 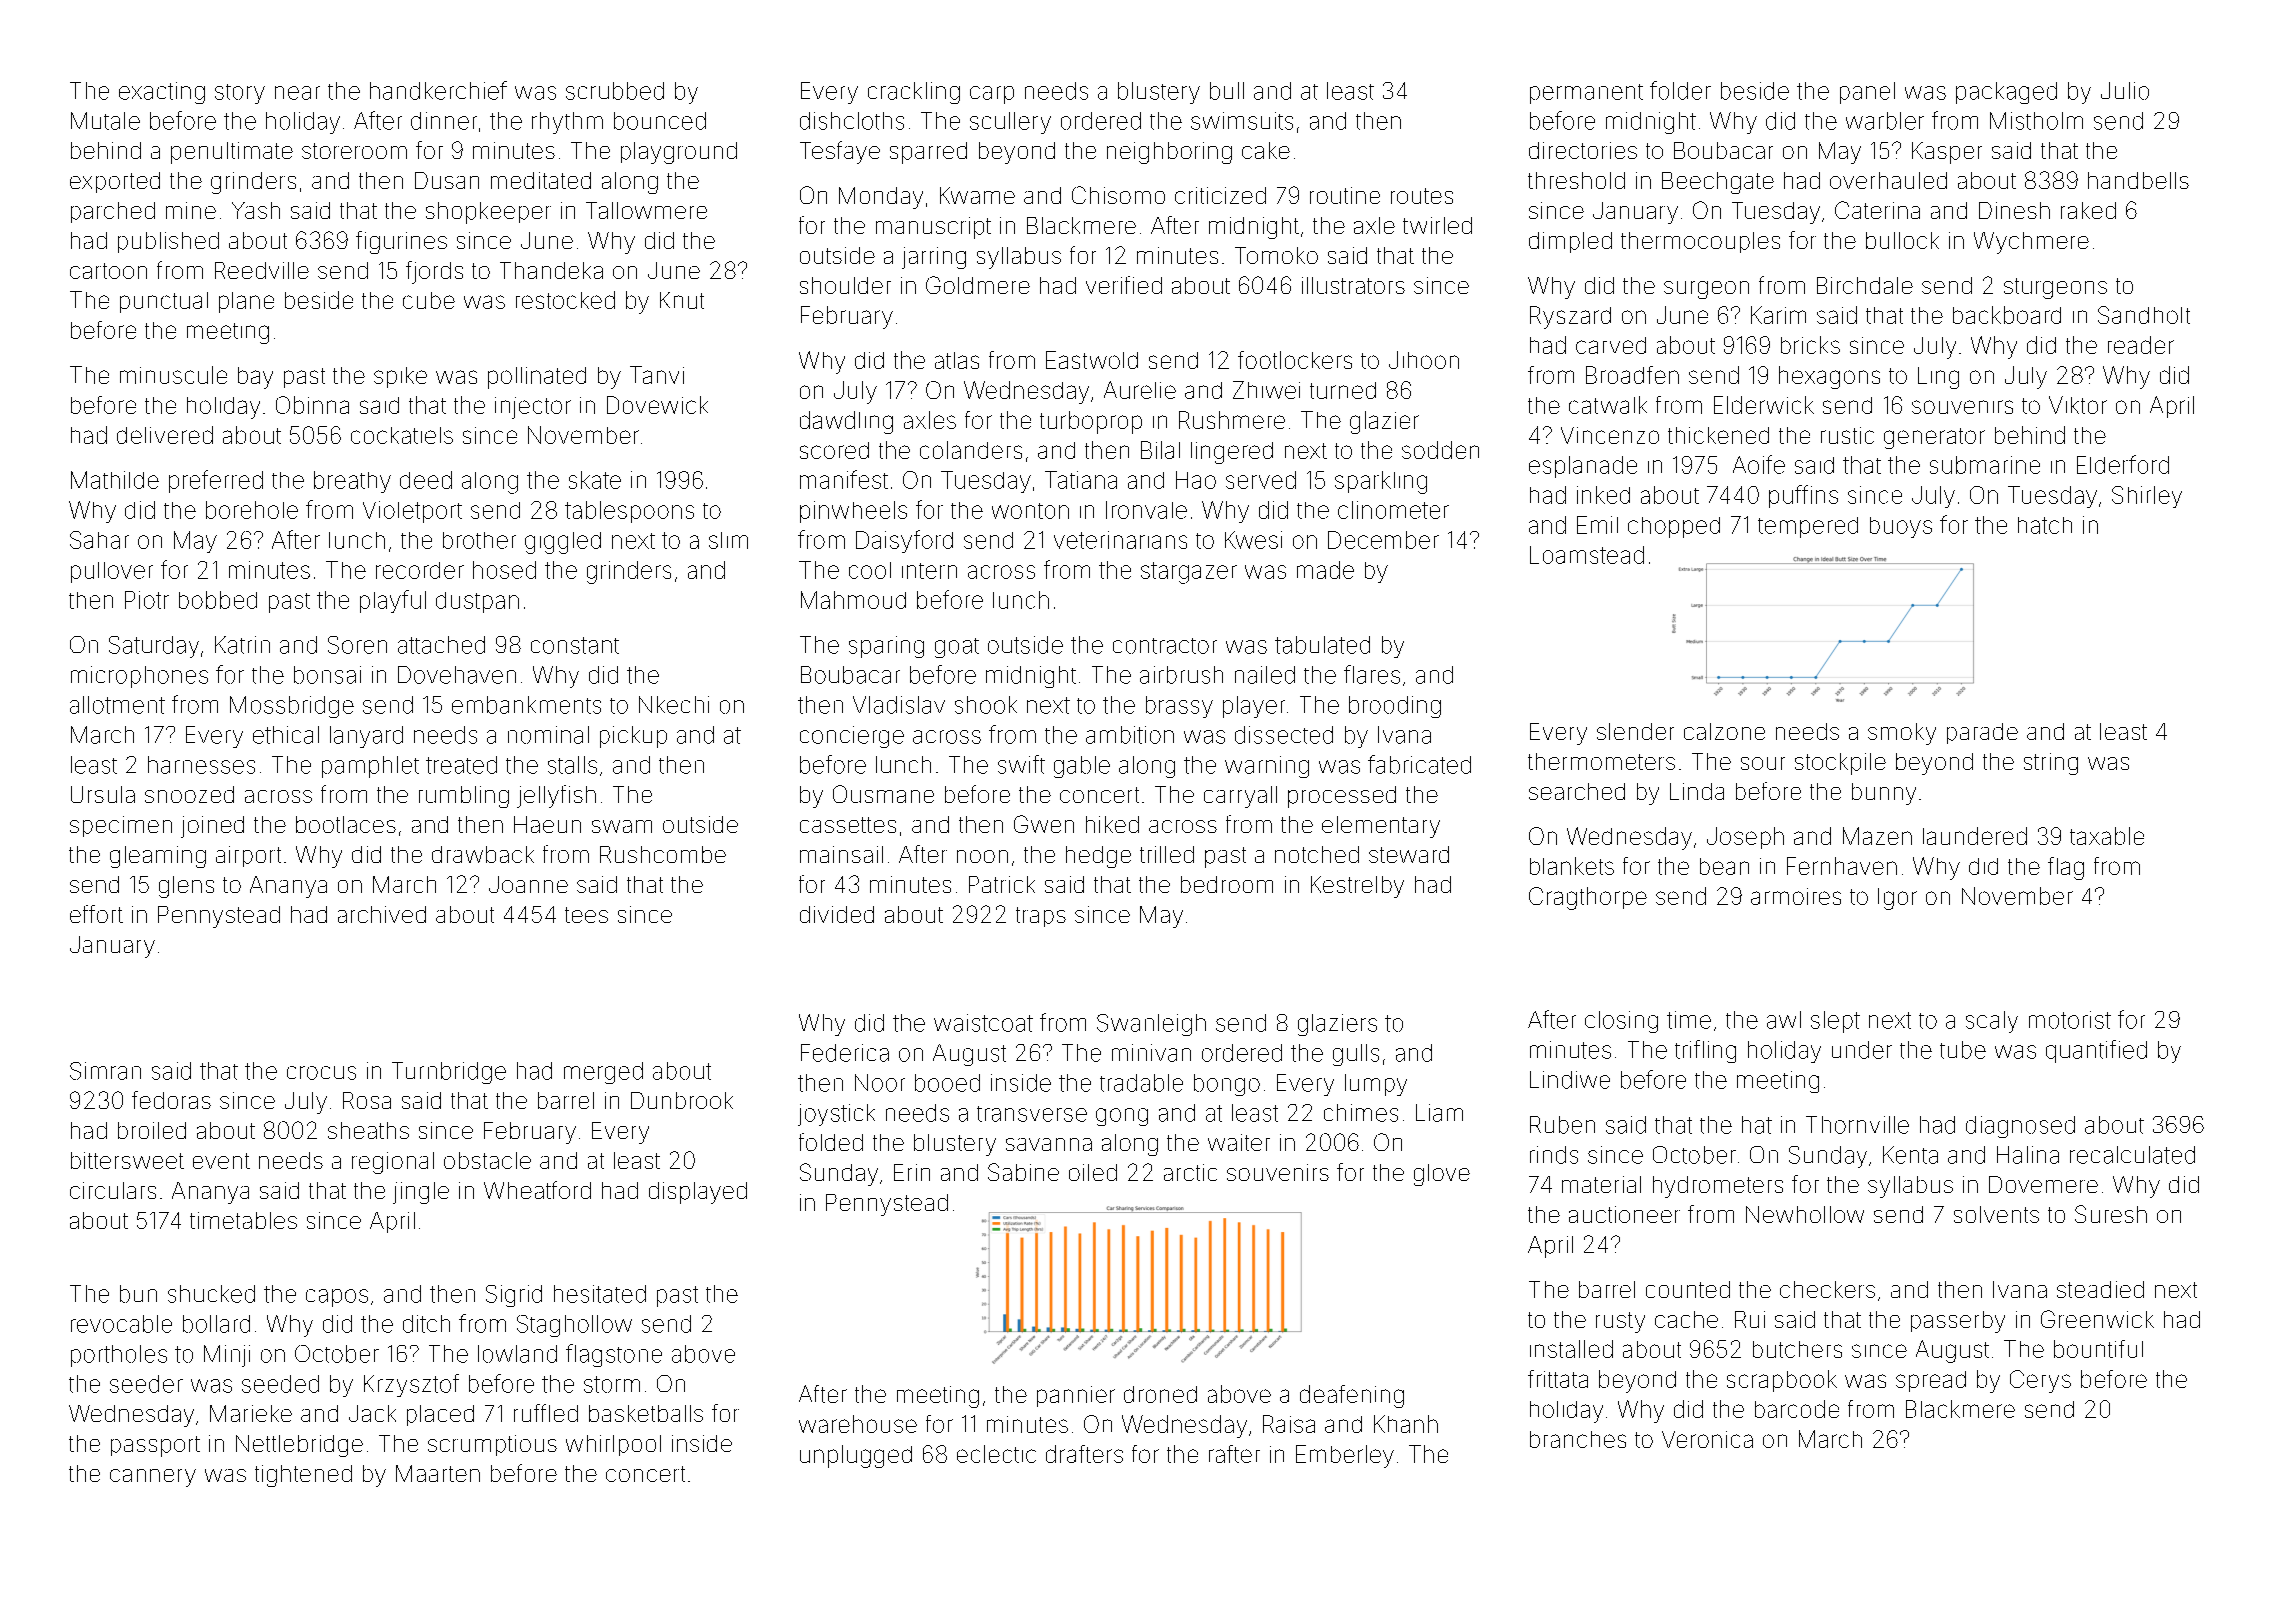 What do you see at coordinates (2147, 497) in the page?
I see `Shirley` at bounding box center [2147, 497].
